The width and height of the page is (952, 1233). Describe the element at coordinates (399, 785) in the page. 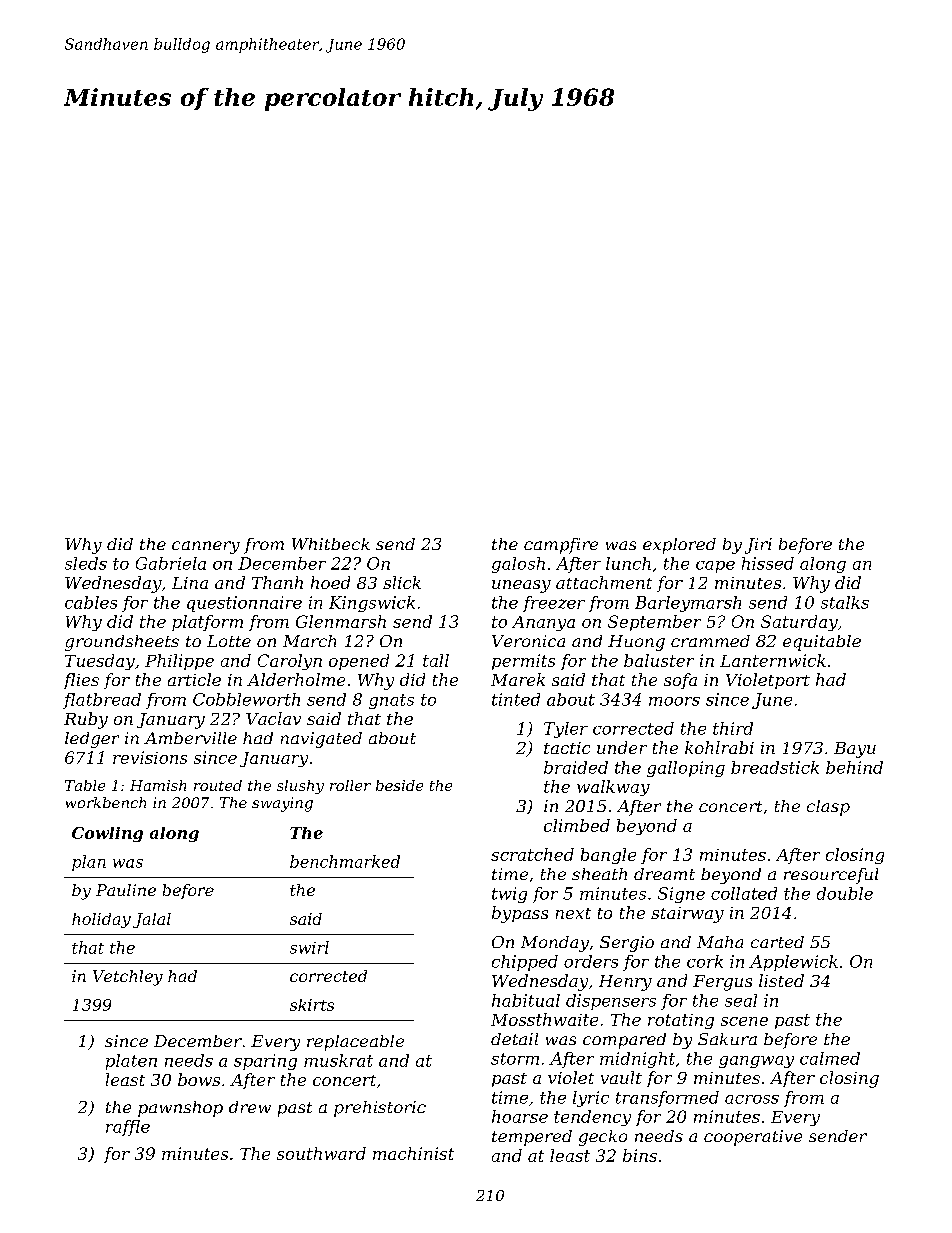

I see `beside` at that location.
